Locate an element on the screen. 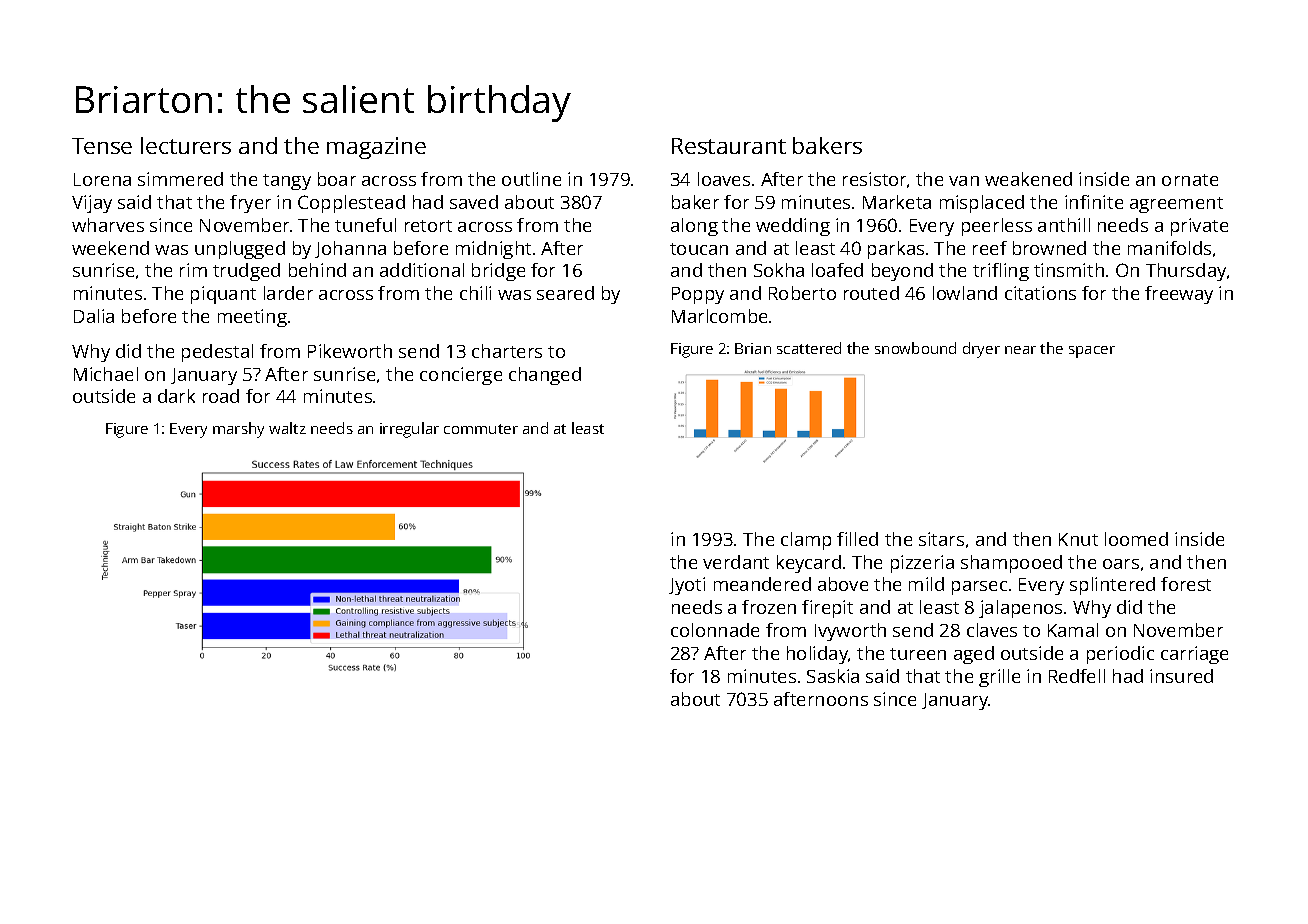 The width and height of the screenshot is (1308, 924). ornate is located at coordinates (1190, 180).
